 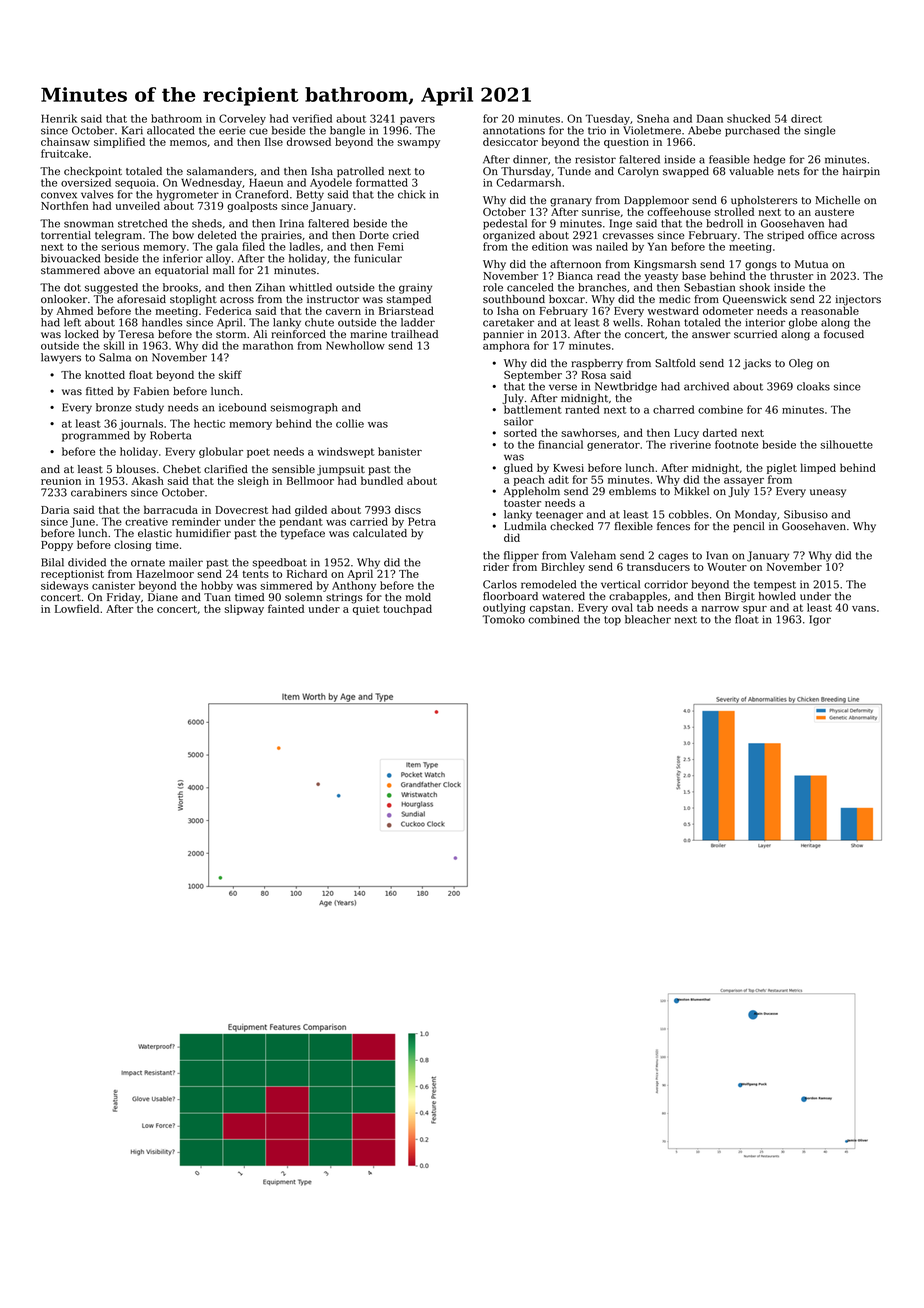 What do you see at coordinates (256, 574) in the screenshot?
I see `tents` at bounding box center [256, 574].
